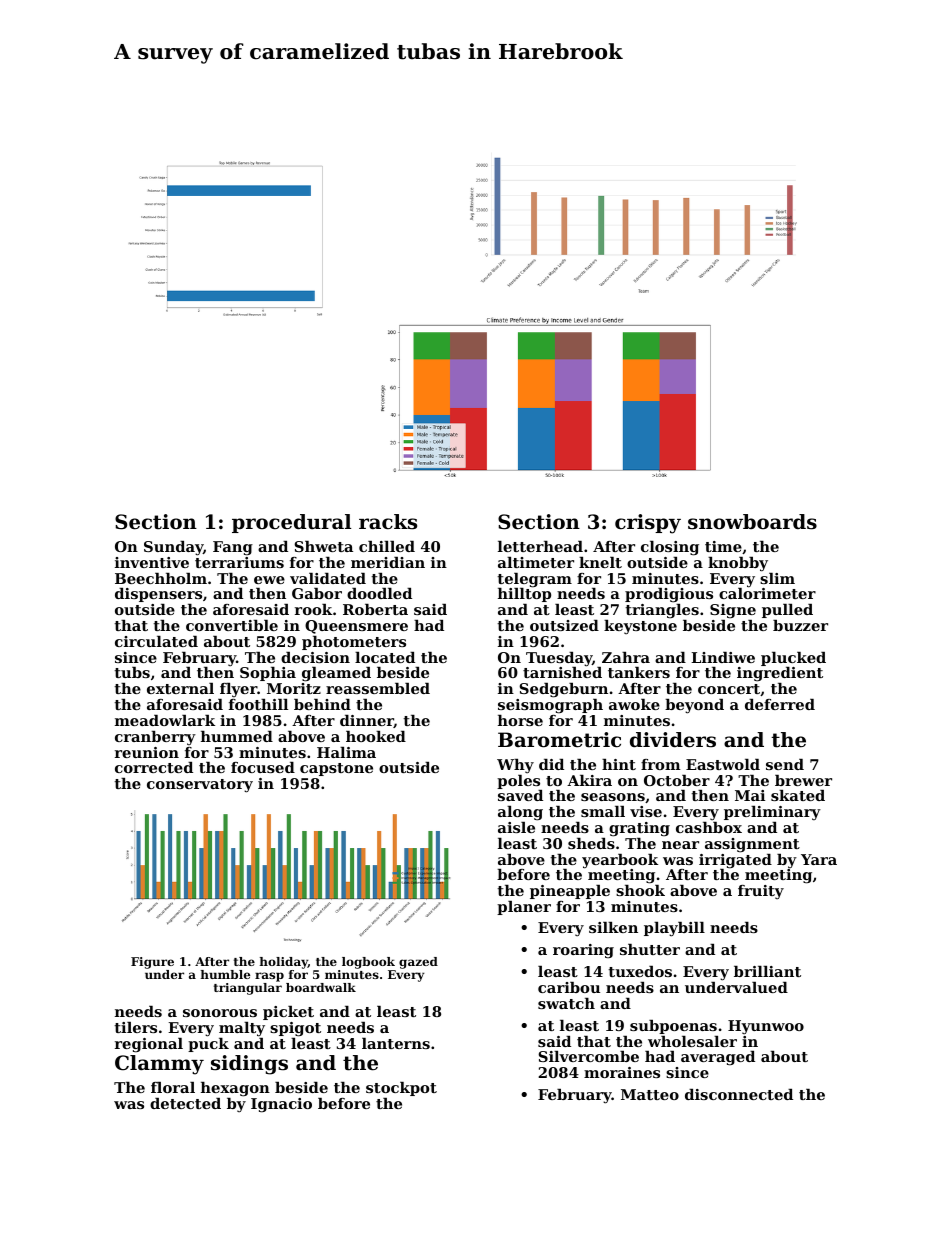 Image resolution: width=952 pixels, height=1233 pixels. What do you see at coordinates (368, 963) in the image?
I see `logbook` at bounding box center [368, 963].
